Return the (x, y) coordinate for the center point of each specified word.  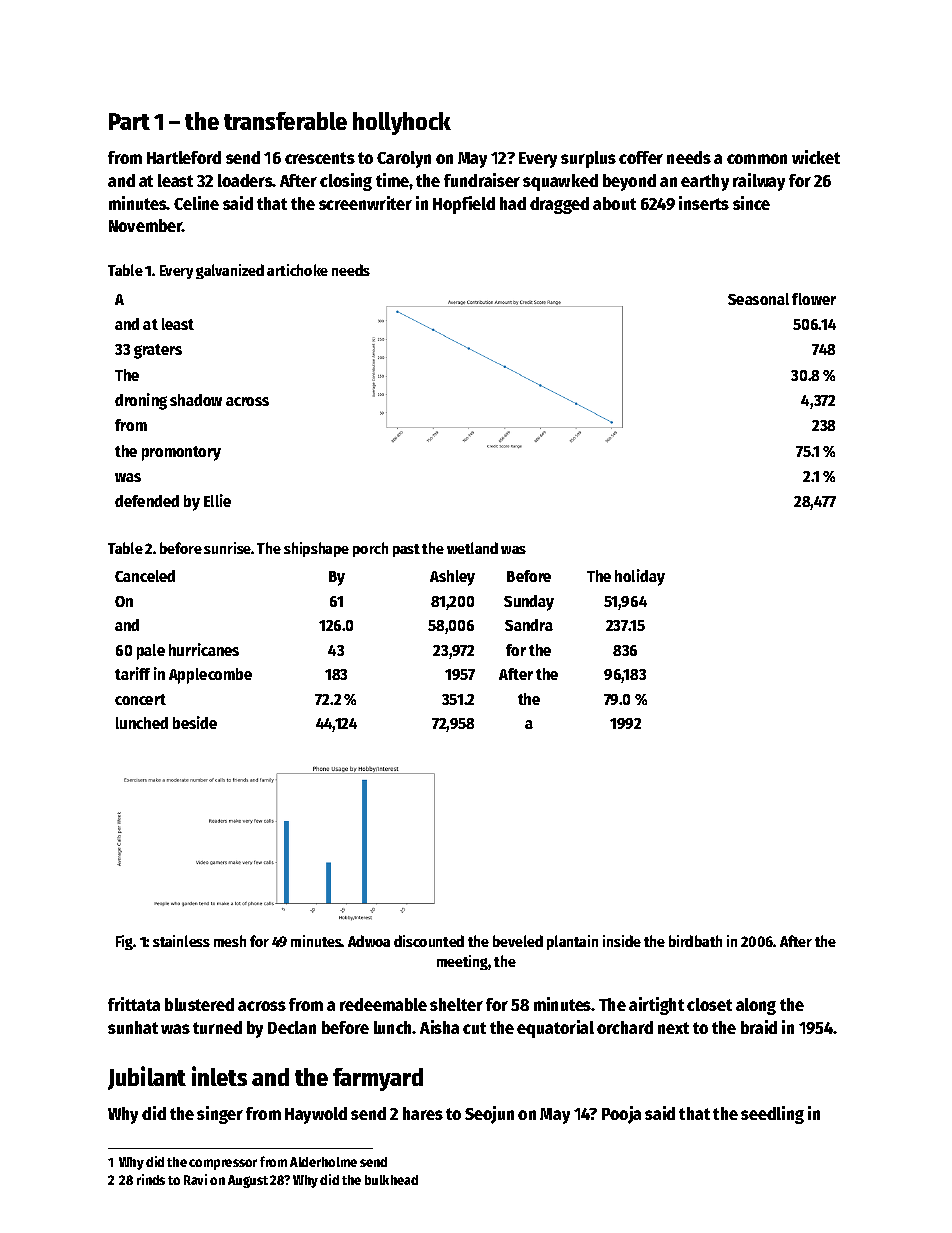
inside (622, 941)
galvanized (230, 271)
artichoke (297, 270)
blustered (199, 1004)
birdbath (695, 941)
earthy (705, 182)
